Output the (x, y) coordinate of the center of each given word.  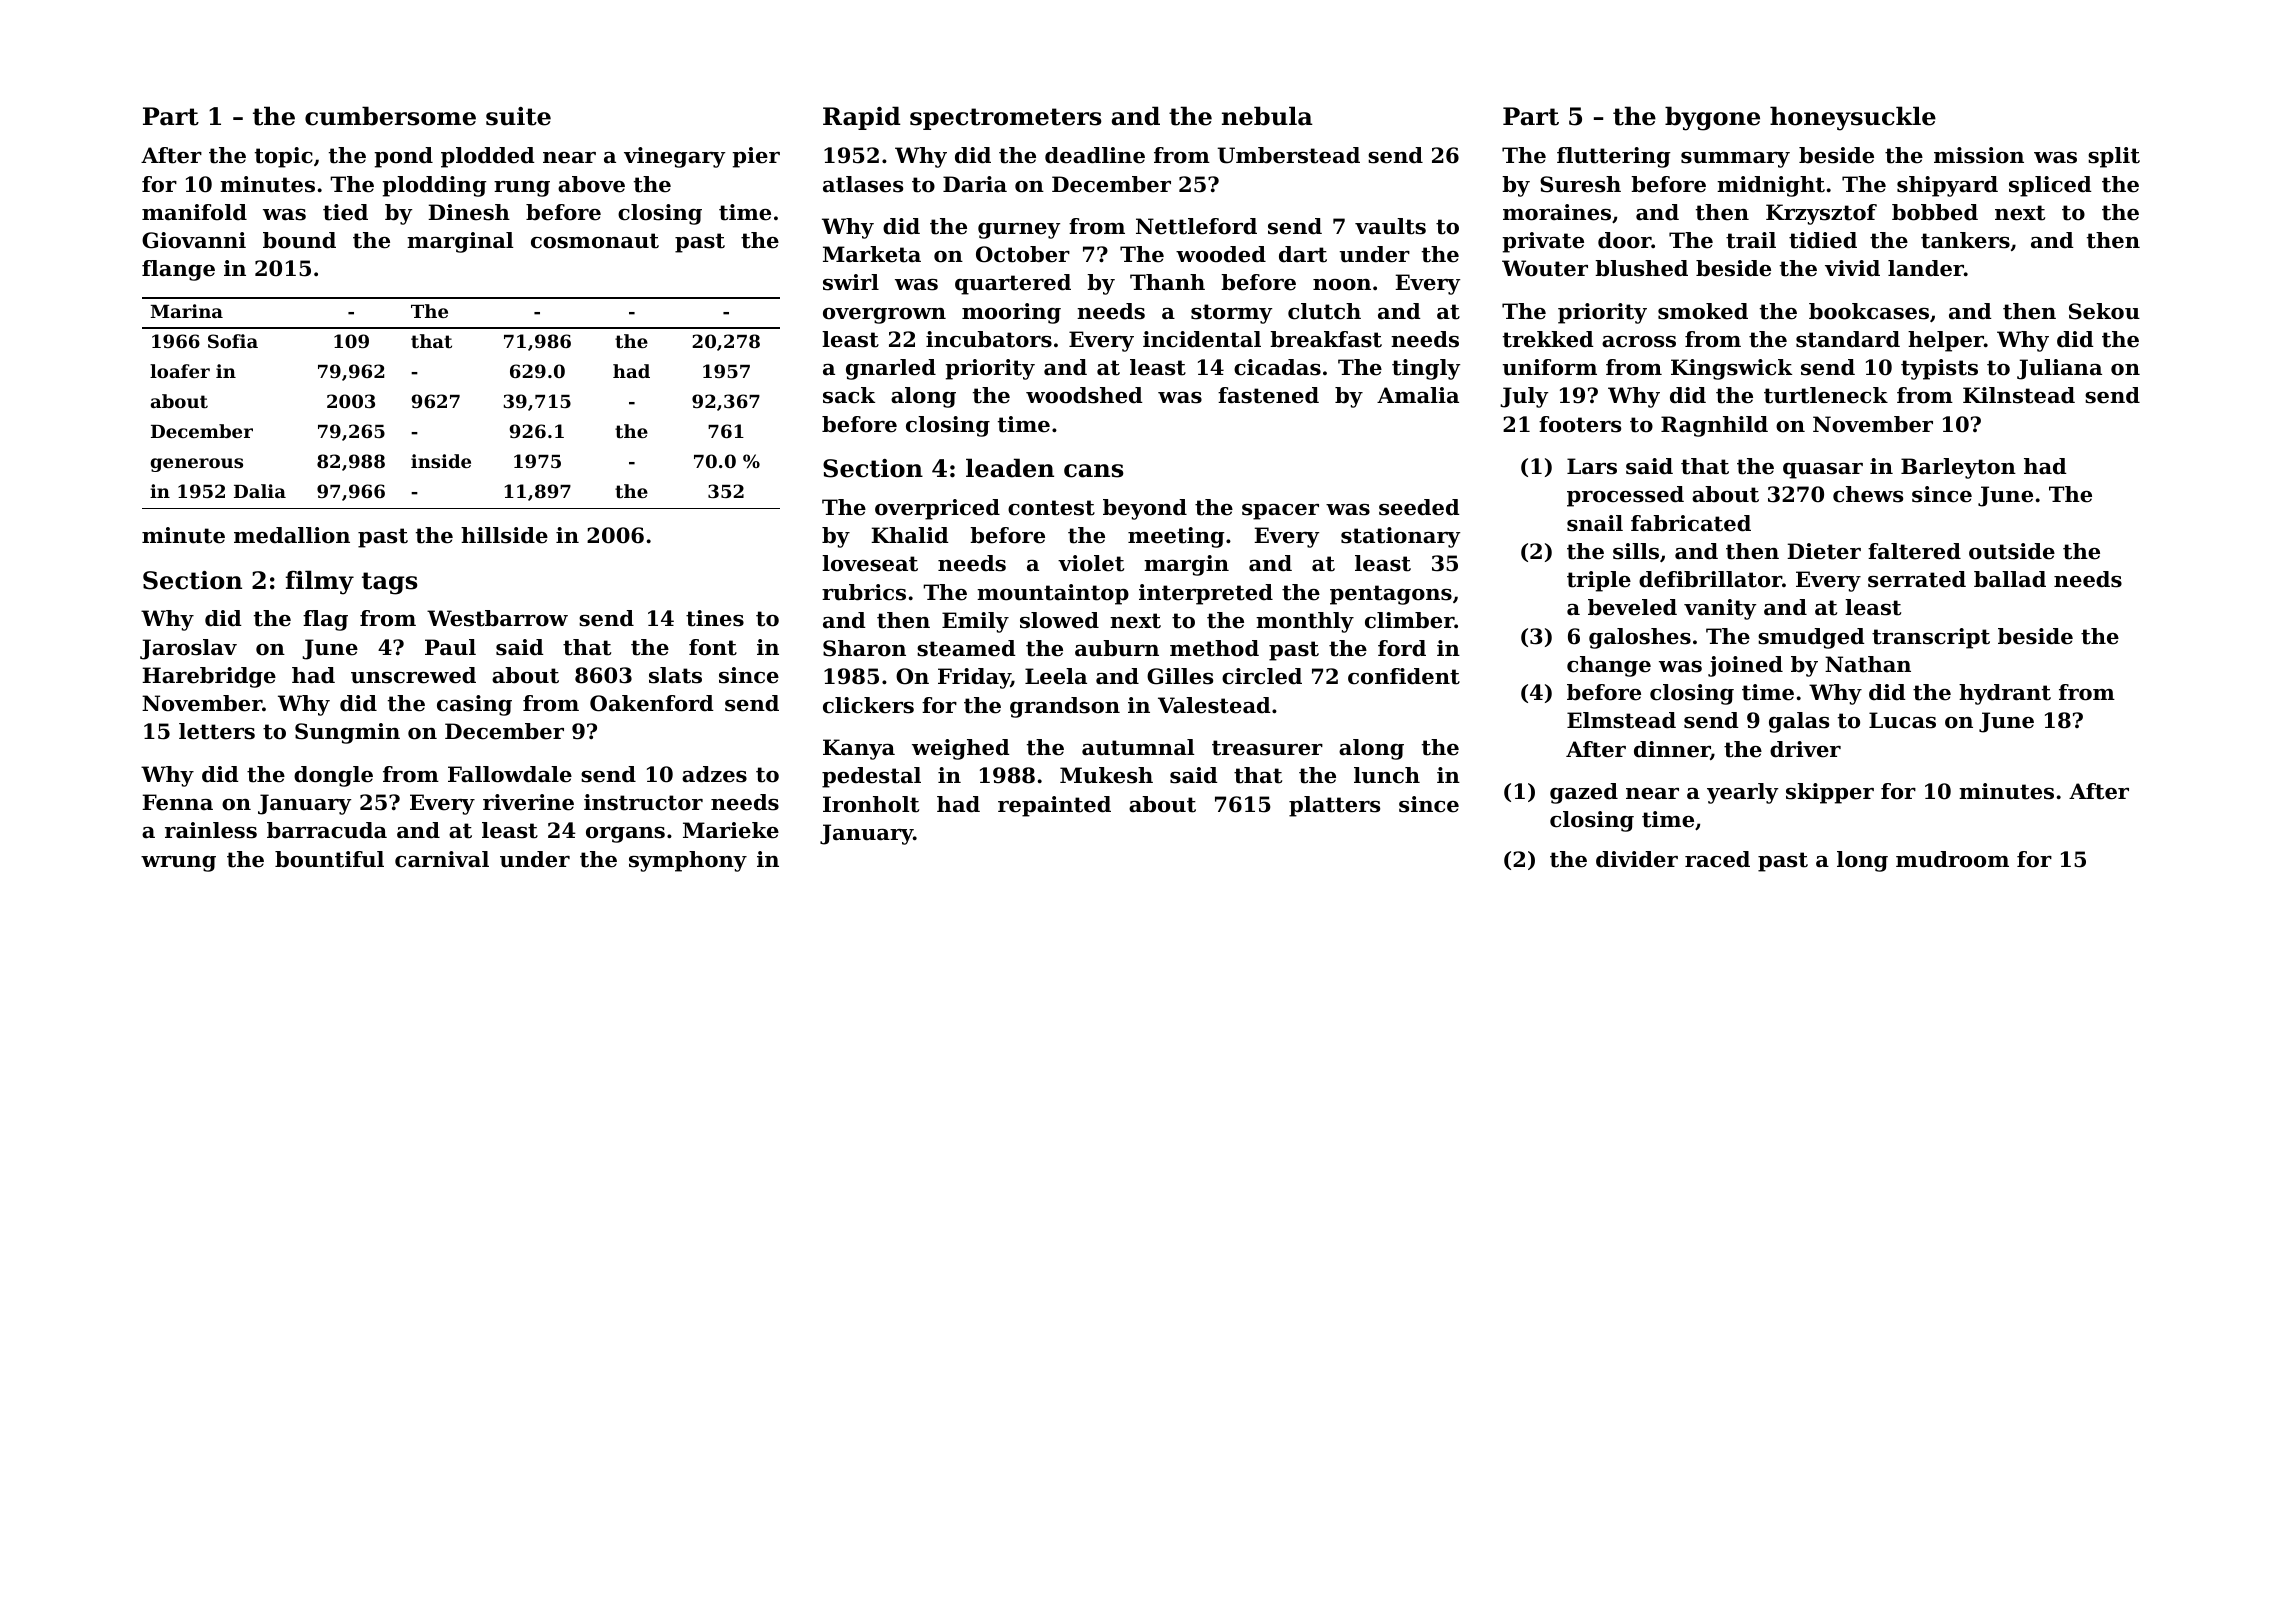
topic (284, 157)
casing (474, 705)
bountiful (329, 859)
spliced (2050, 186)
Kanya (859, 749)
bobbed (1935, 212)
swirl (851, 282)
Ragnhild (1714, 426)
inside (441, 461)
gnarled (891, 369)
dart (1303, 254)
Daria (975, 184)
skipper (1830, 793)
